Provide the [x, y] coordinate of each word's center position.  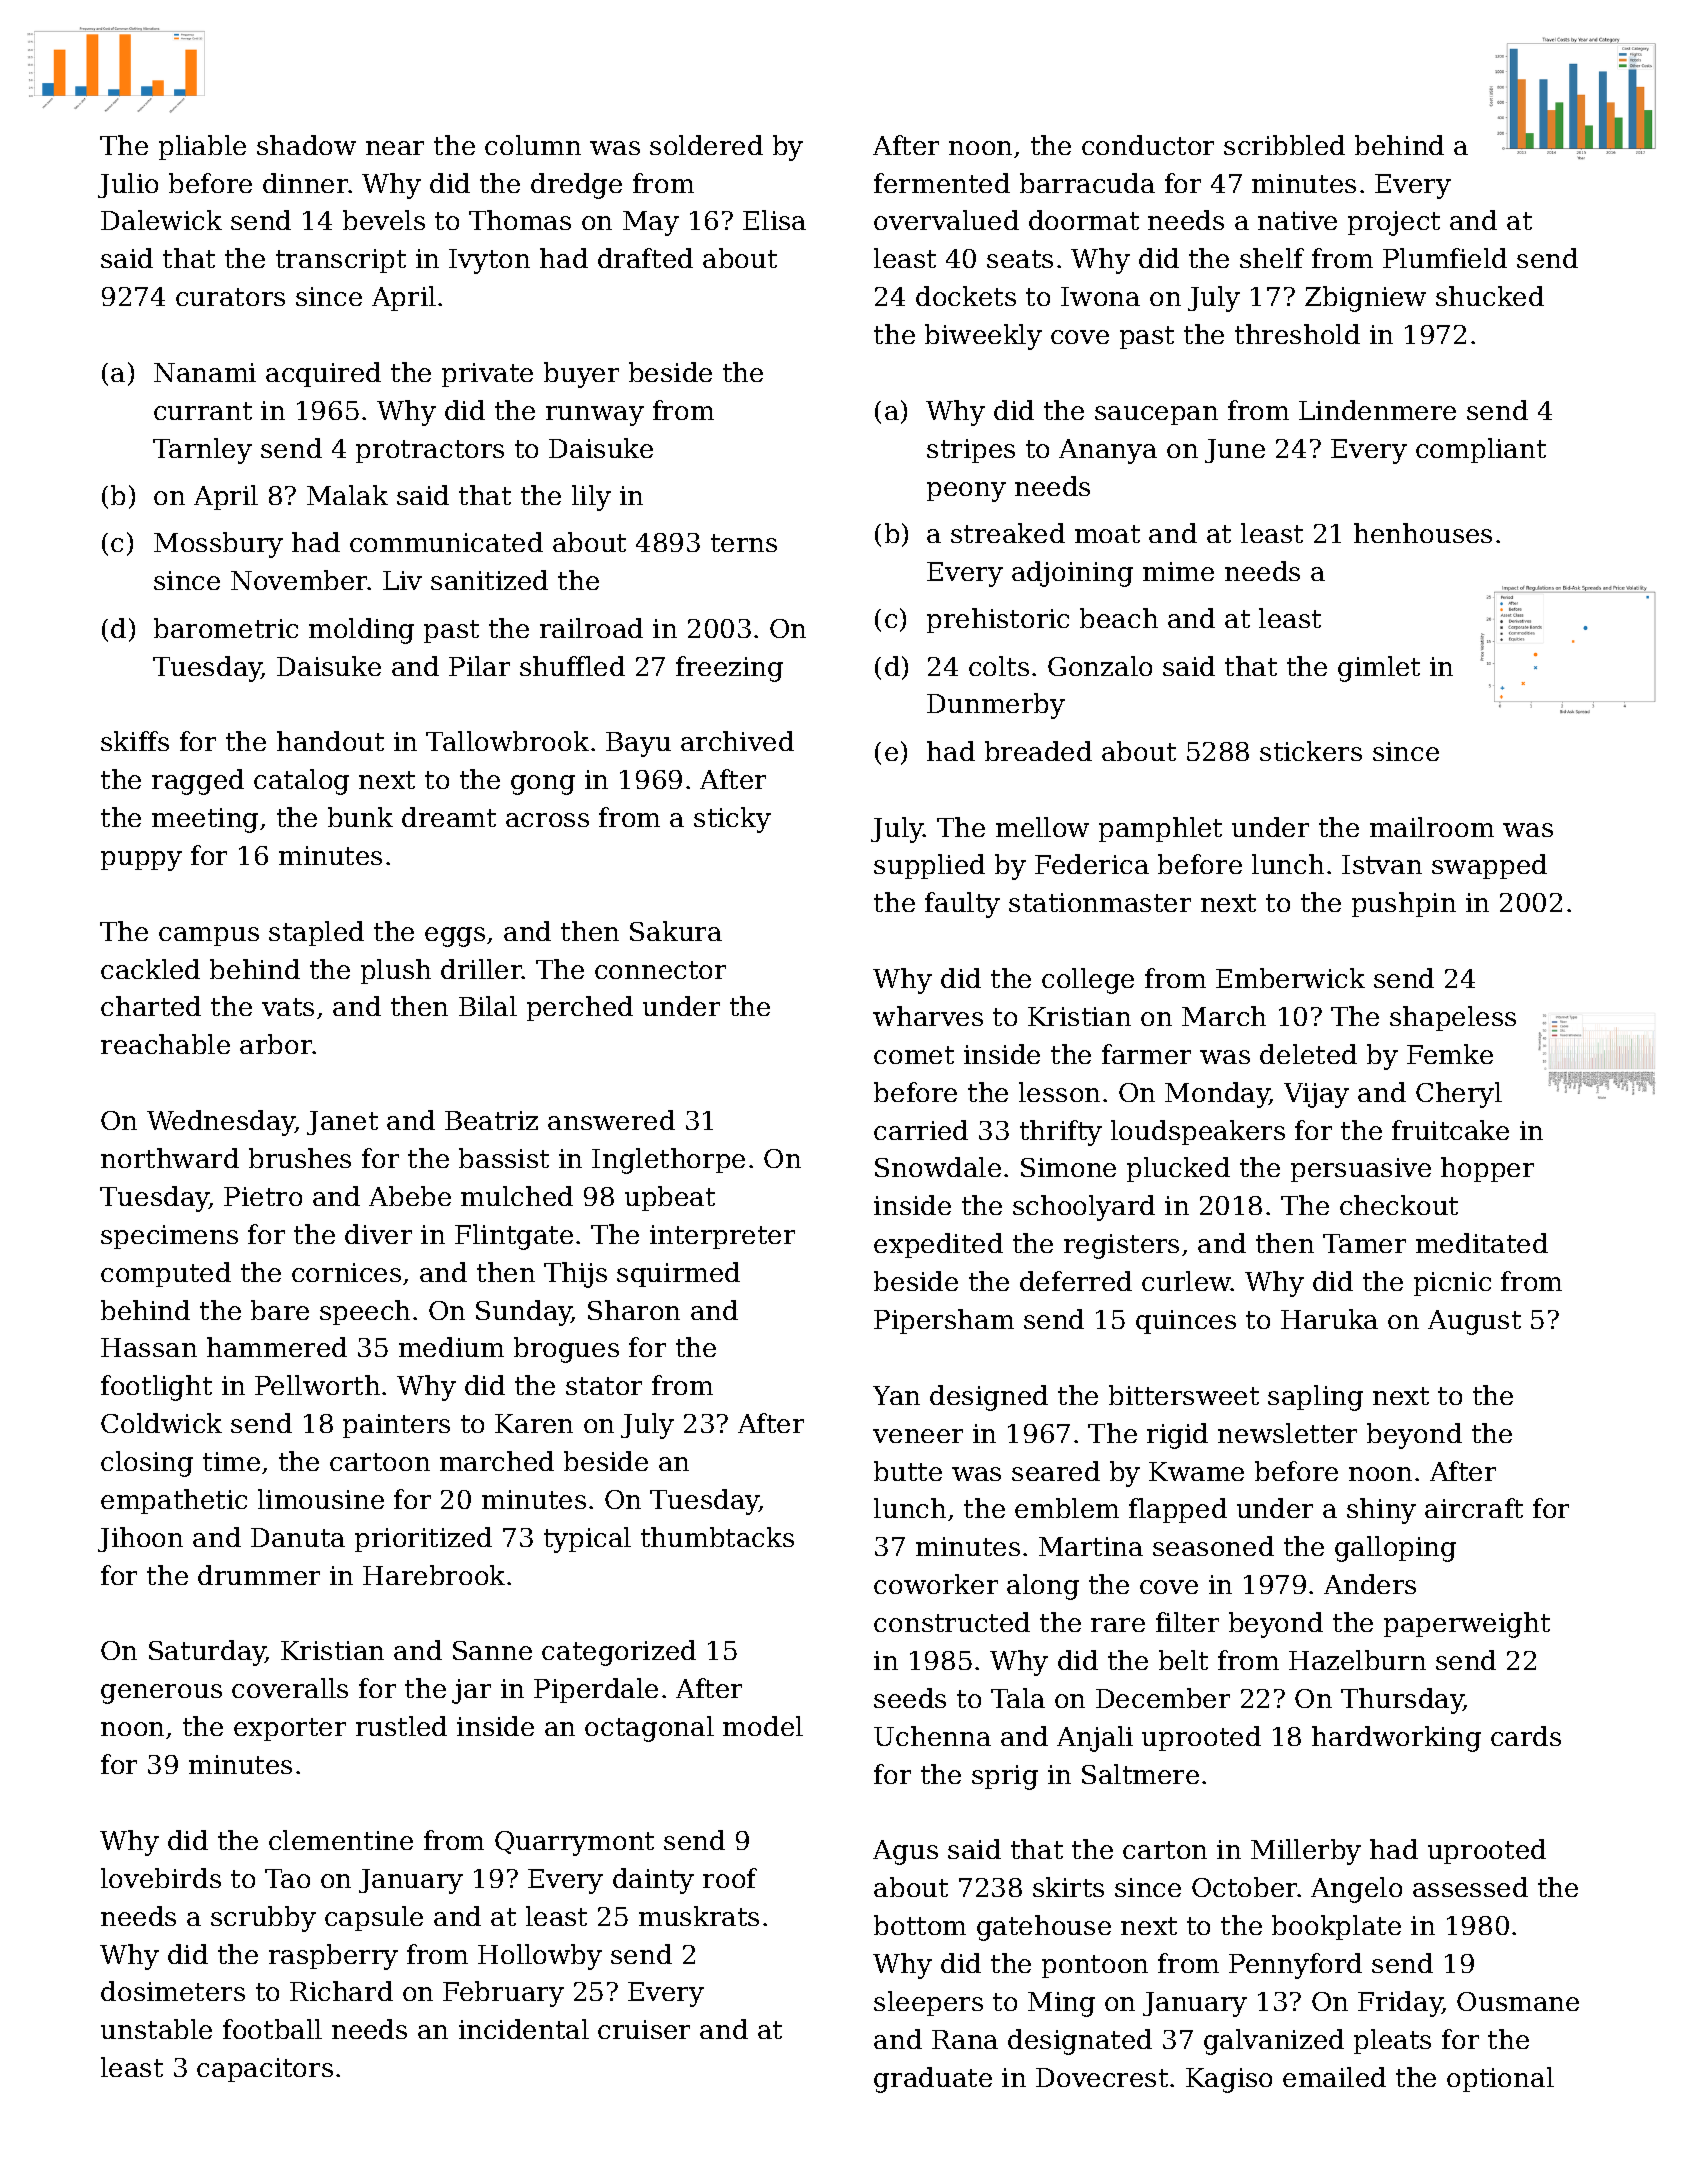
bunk [360, 817]
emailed [1334, 2077]
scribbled [1284, 145]
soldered [706, 145]
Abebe [410, 1196]
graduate [933, 2080]
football [272, 2029]
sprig [1005, 1777]
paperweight [1467, 1625]
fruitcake [1450, 1130]
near [395, 148]
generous [161, 1694]
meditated [1482, 1243]
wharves [928, 1016]
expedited [938, 1245]
